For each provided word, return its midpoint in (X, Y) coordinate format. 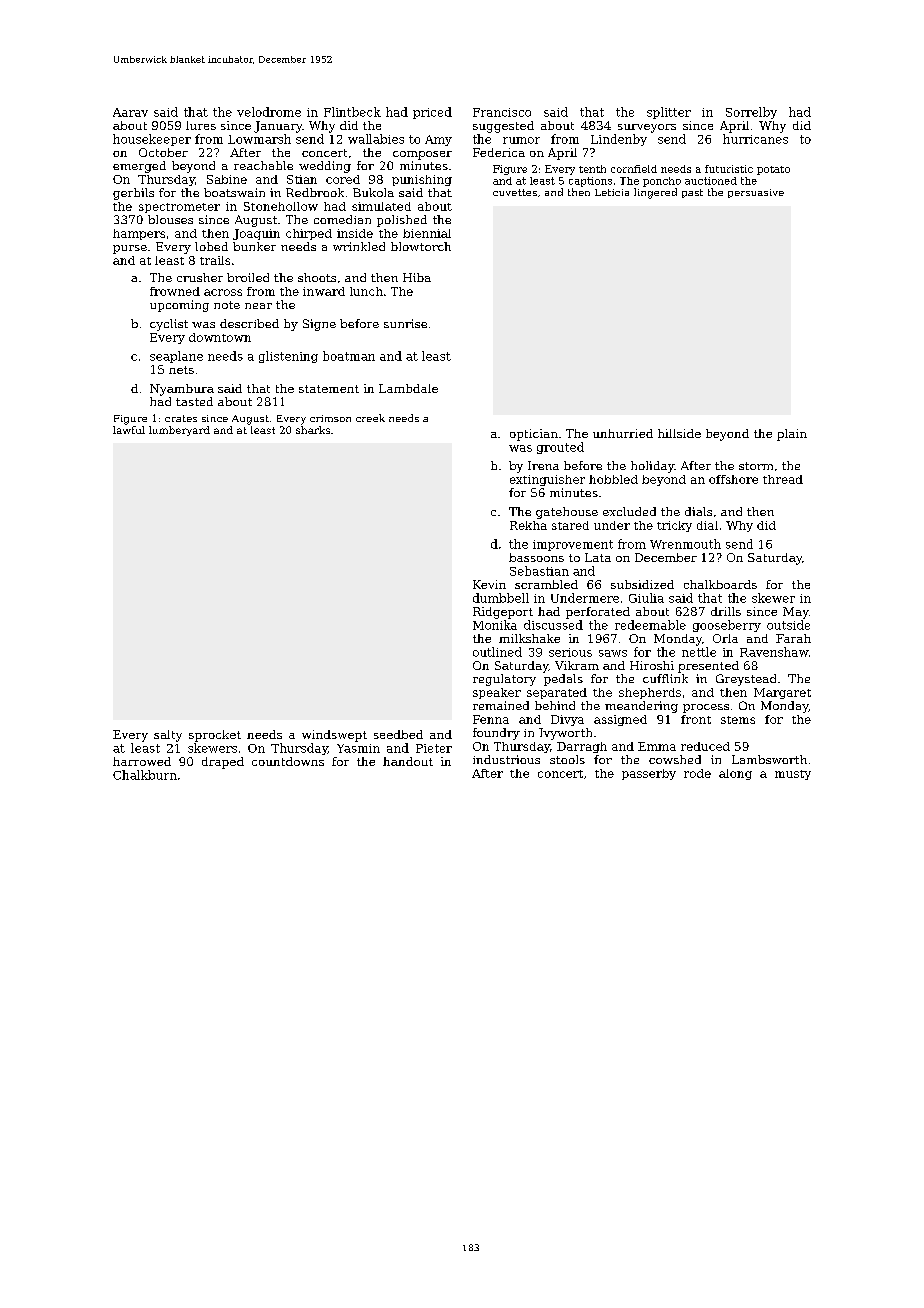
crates (181, 418)
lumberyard (179, 431)
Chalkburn (145, 775)
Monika (495, 625)
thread (783, 479)
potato (773, 170)
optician (534, 435)
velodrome (269, 112)
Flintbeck (352, 112)
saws (613, 653)
